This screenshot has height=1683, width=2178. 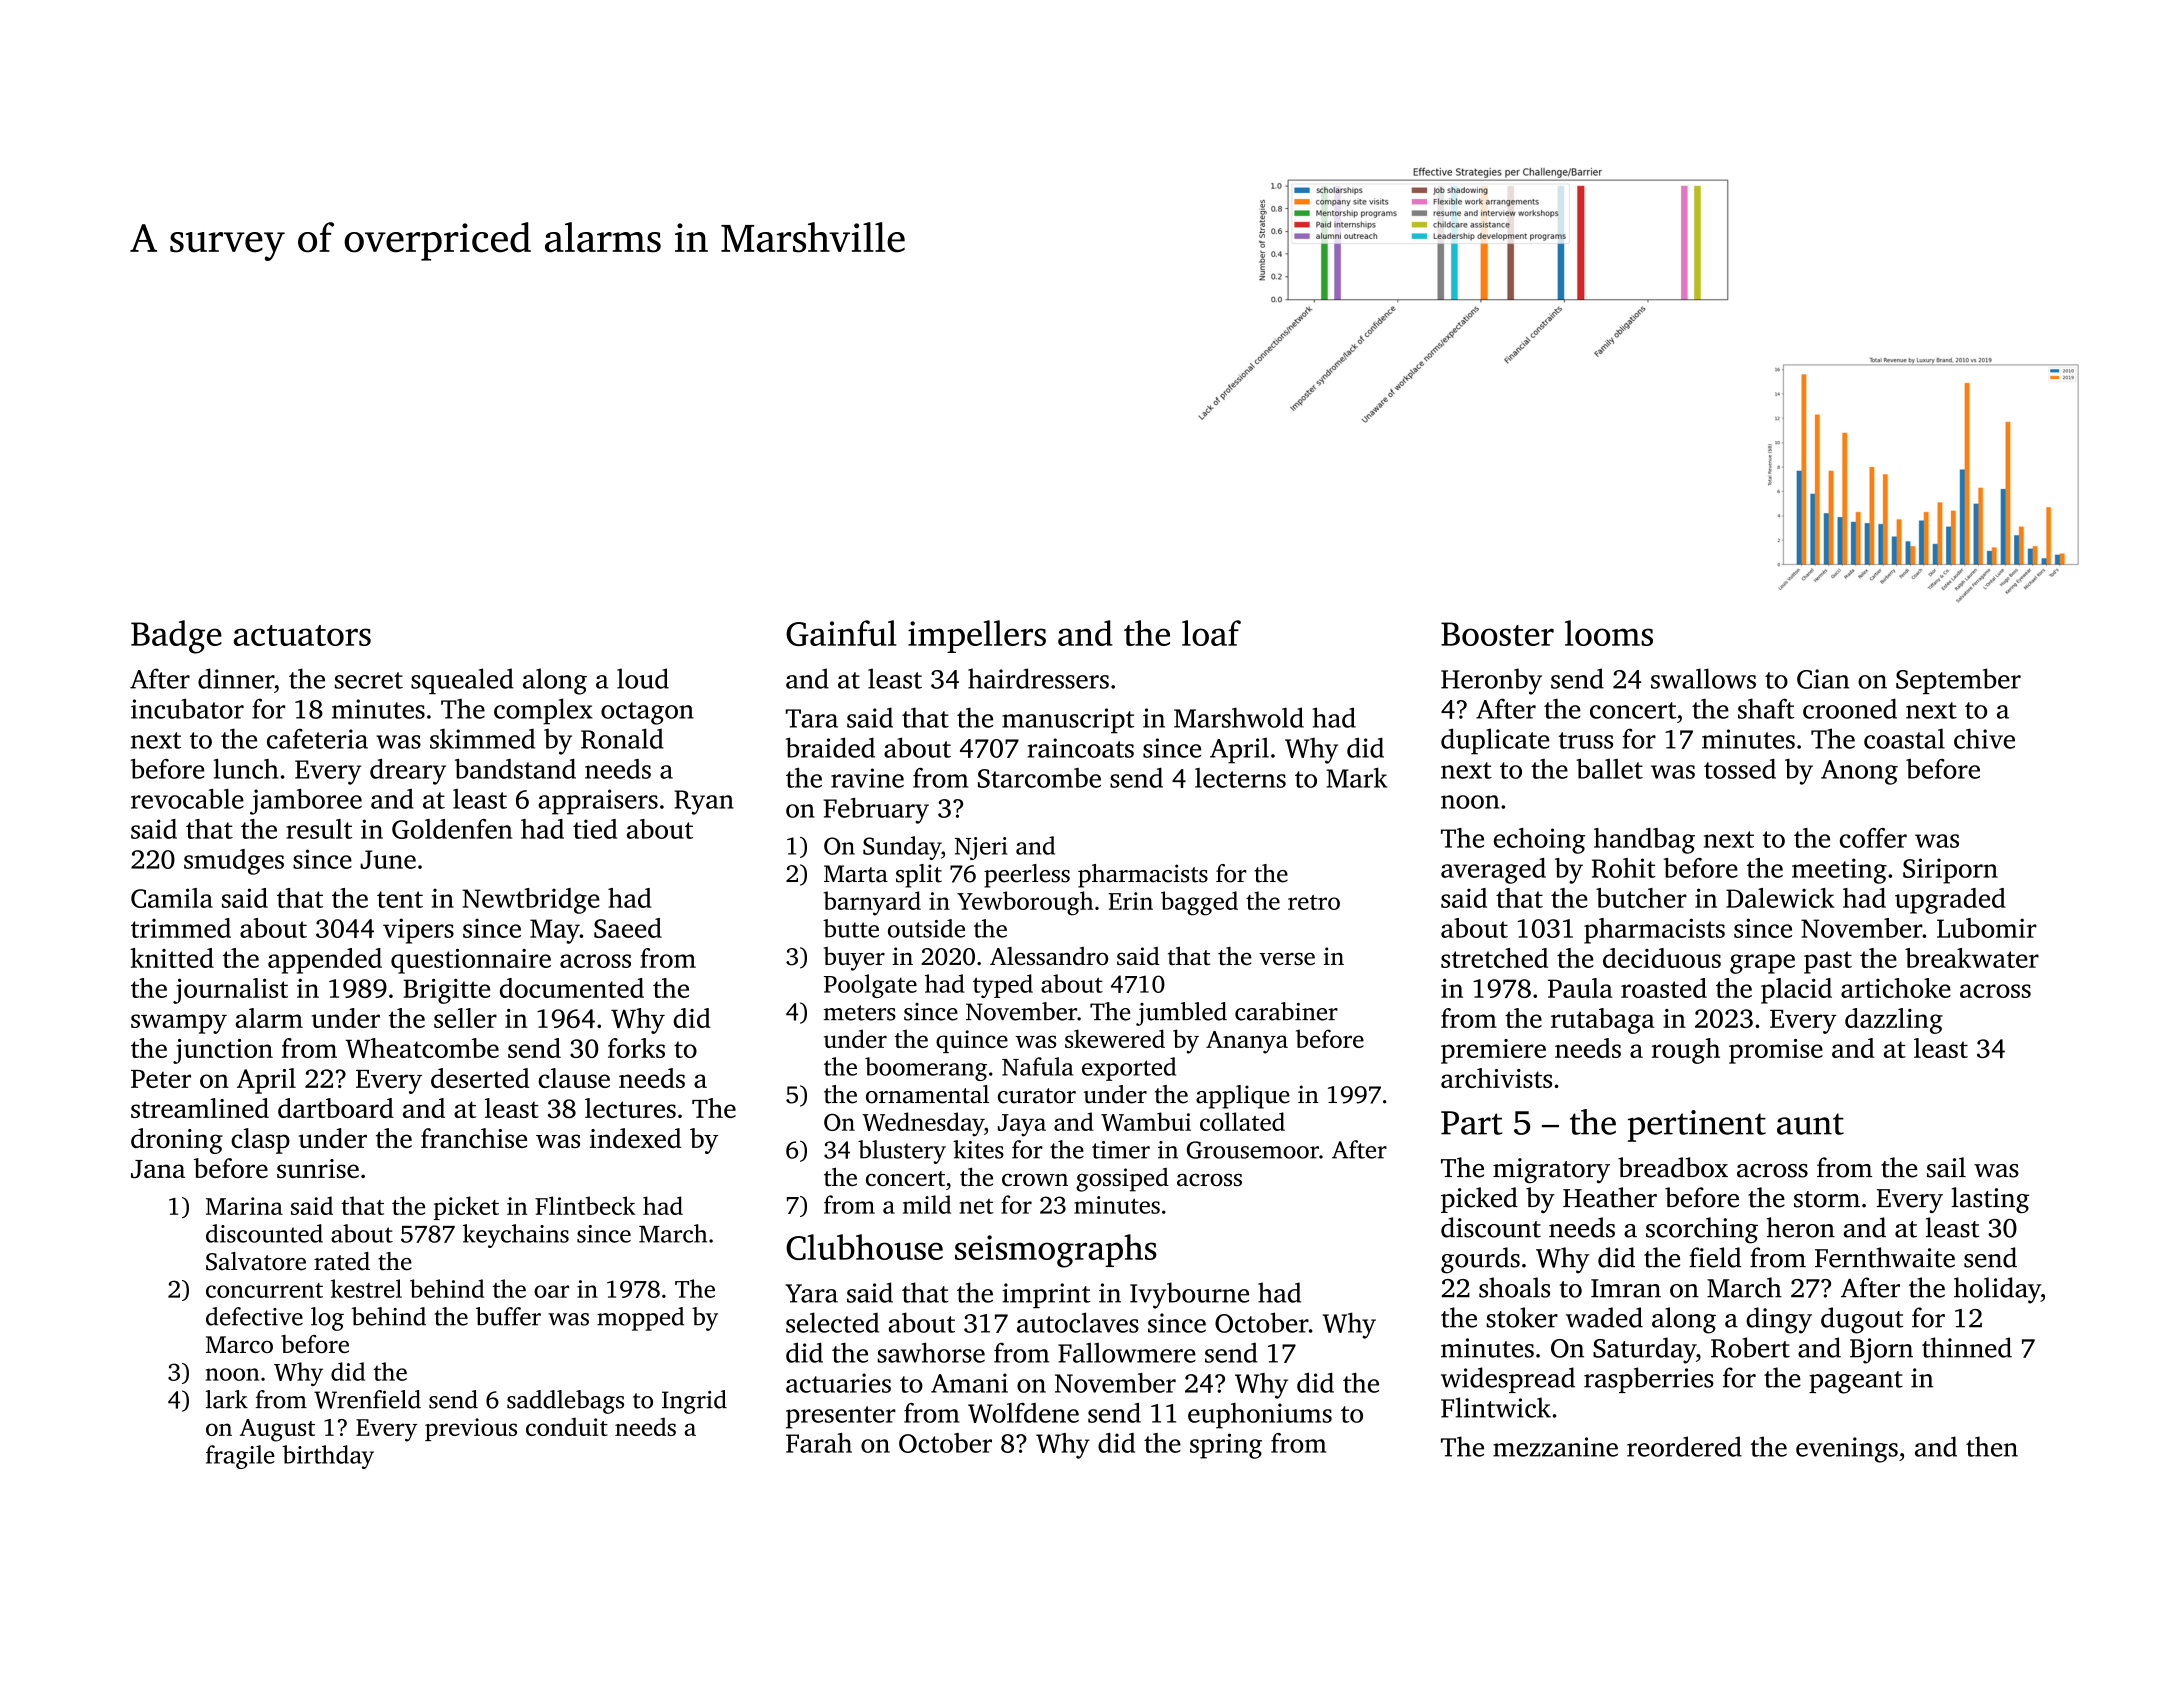 What do you see at coordinates (328, 1457) in the screenshot?
I see `birthday` at bounding box center [328, 1457].
